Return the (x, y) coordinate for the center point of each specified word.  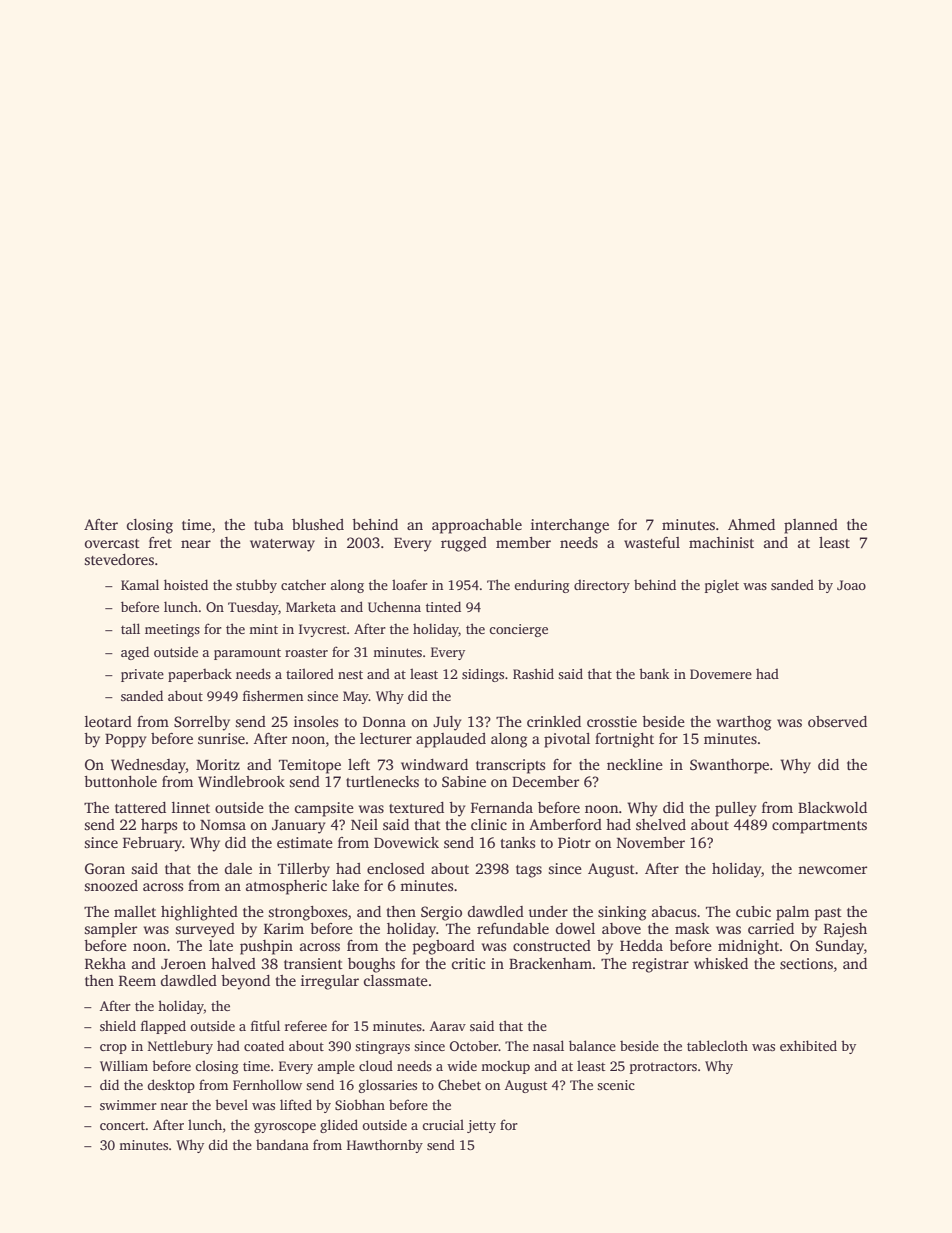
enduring (542, 586)
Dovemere (721, 674)
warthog (744, 723)
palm (792, 913)
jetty (481, 1126)
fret (160, 542)
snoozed (111, 885)
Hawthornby (385, 1146)
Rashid (533, 673)
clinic (489, 824)
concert (123, 1125)
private (142, 675)
